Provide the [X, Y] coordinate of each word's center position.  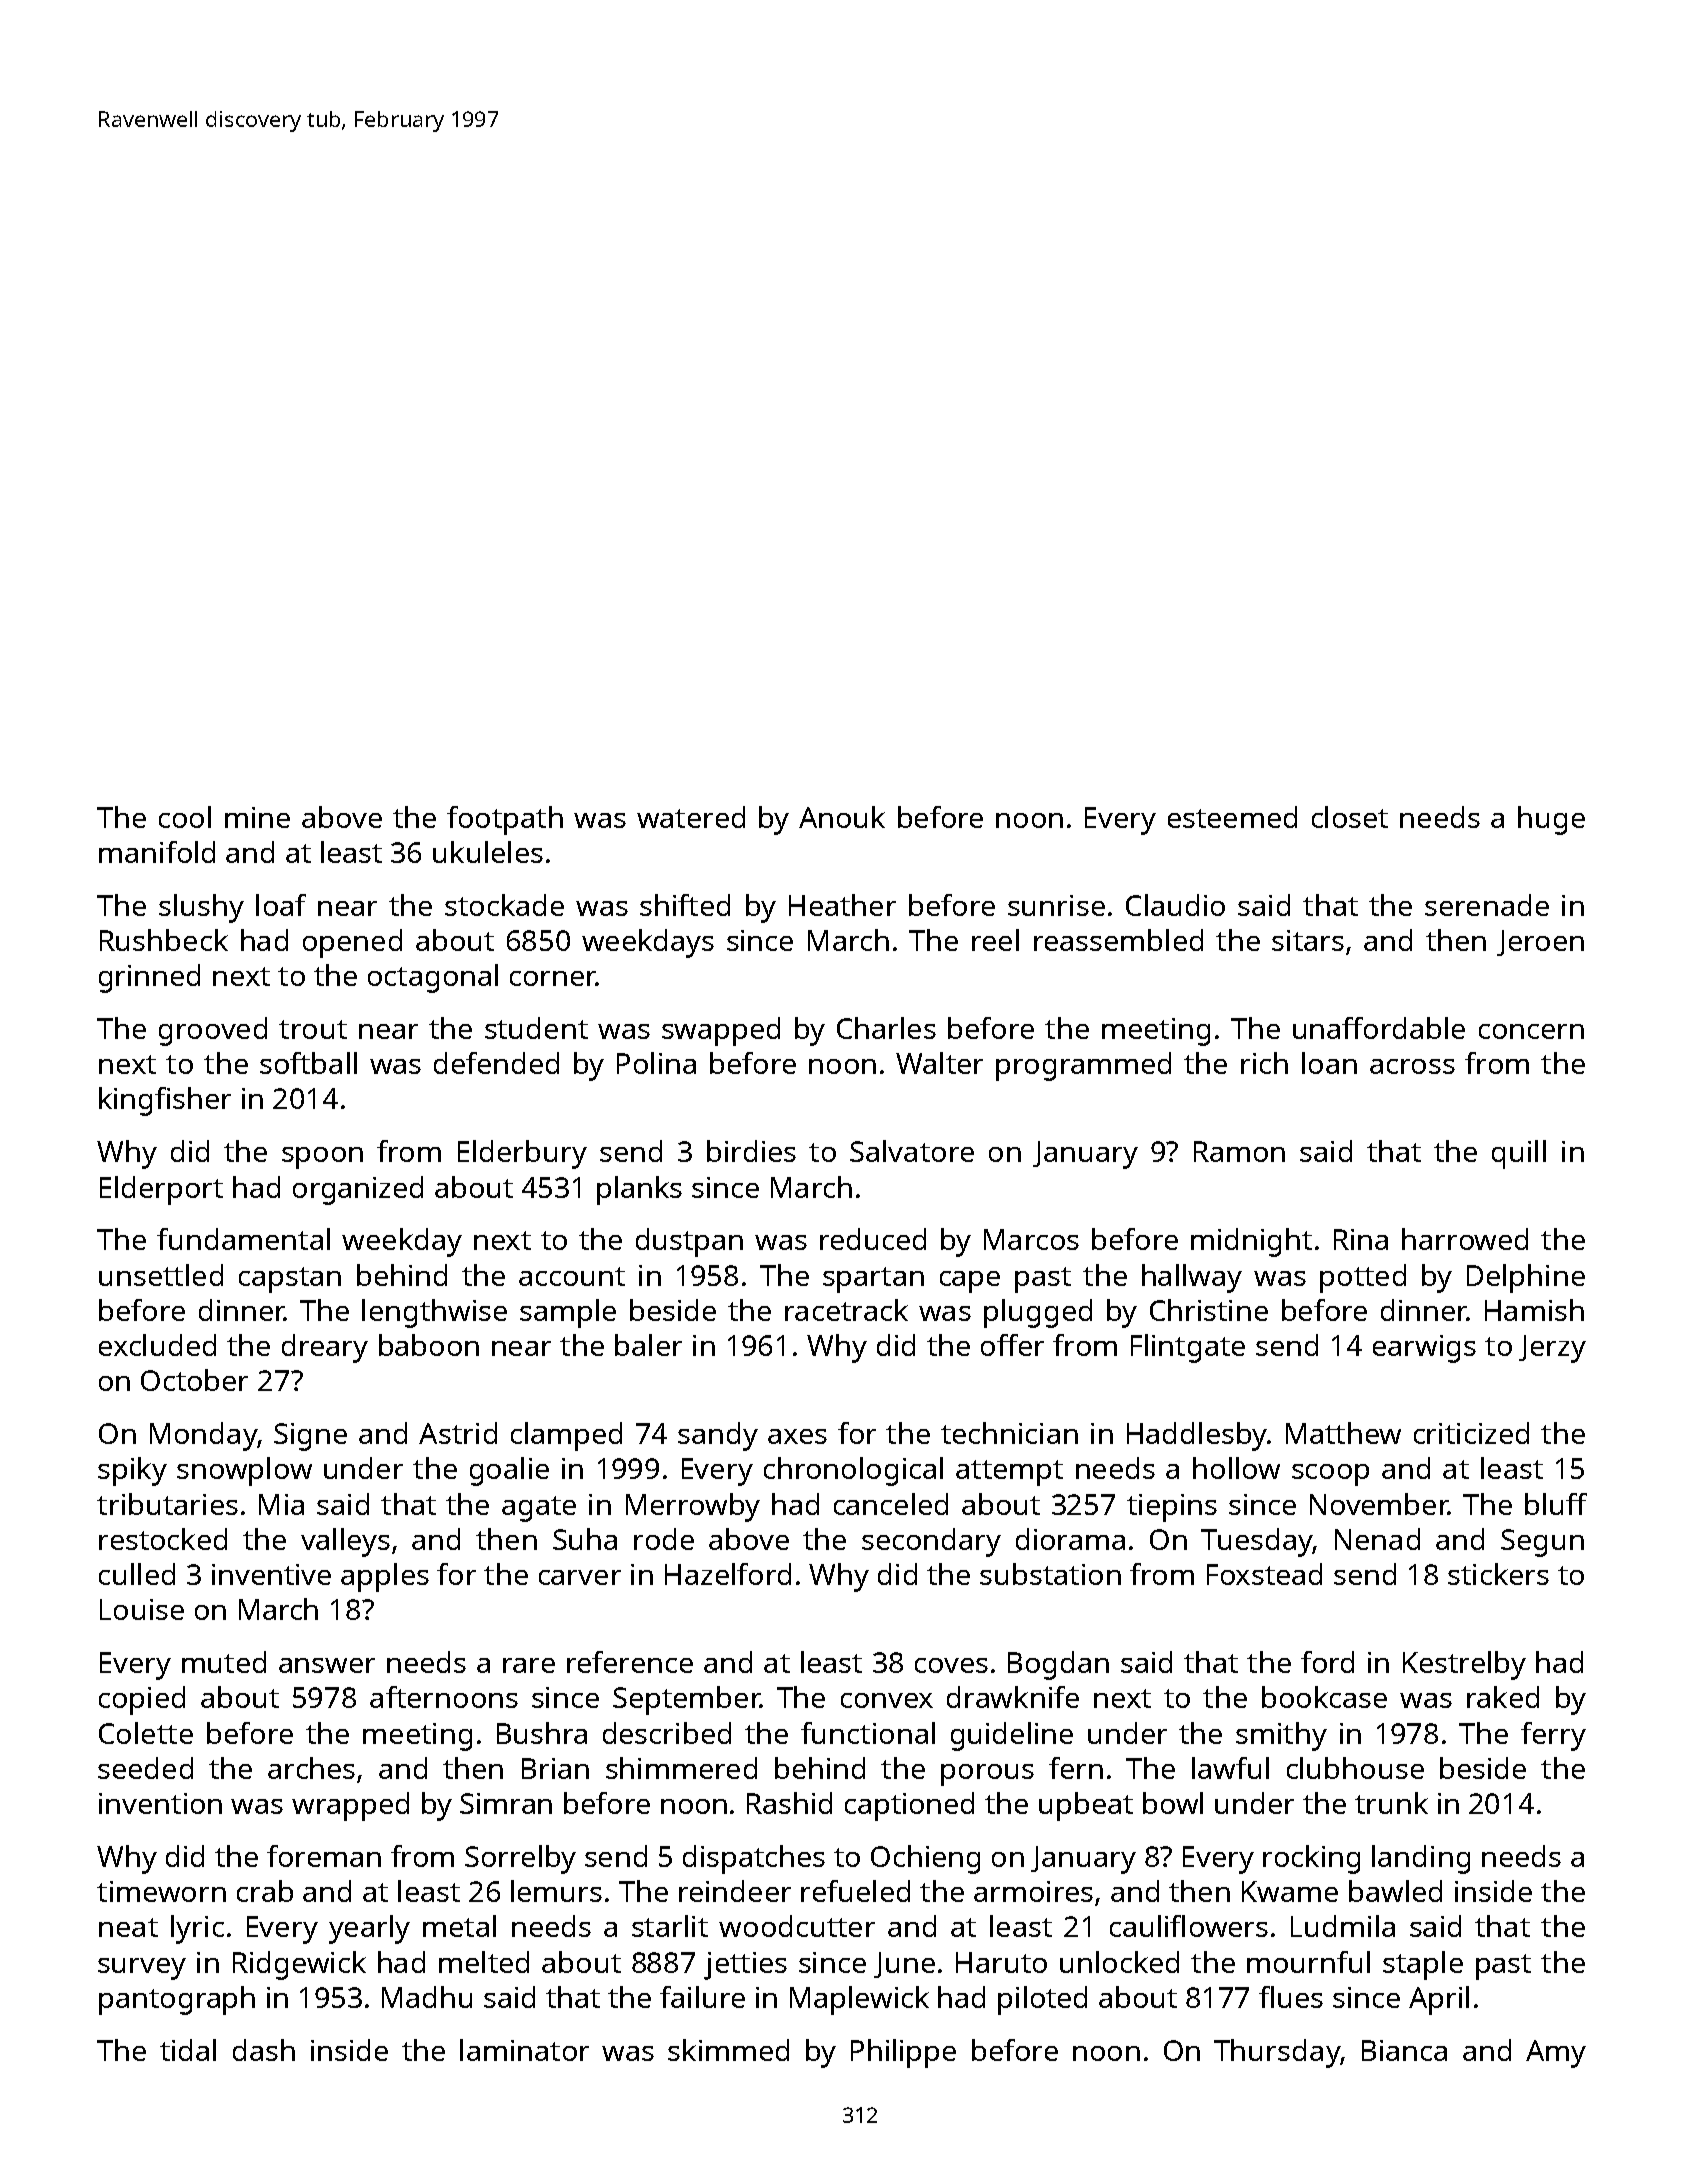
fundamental [243, 1239]
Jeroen [1540, 943]
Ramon [1239, 1151]
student [536, 1028]
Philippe [903, 2053]
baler [648, 1345]
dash [264, 2050]
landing [1421, 1859]
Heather [842, 905]
